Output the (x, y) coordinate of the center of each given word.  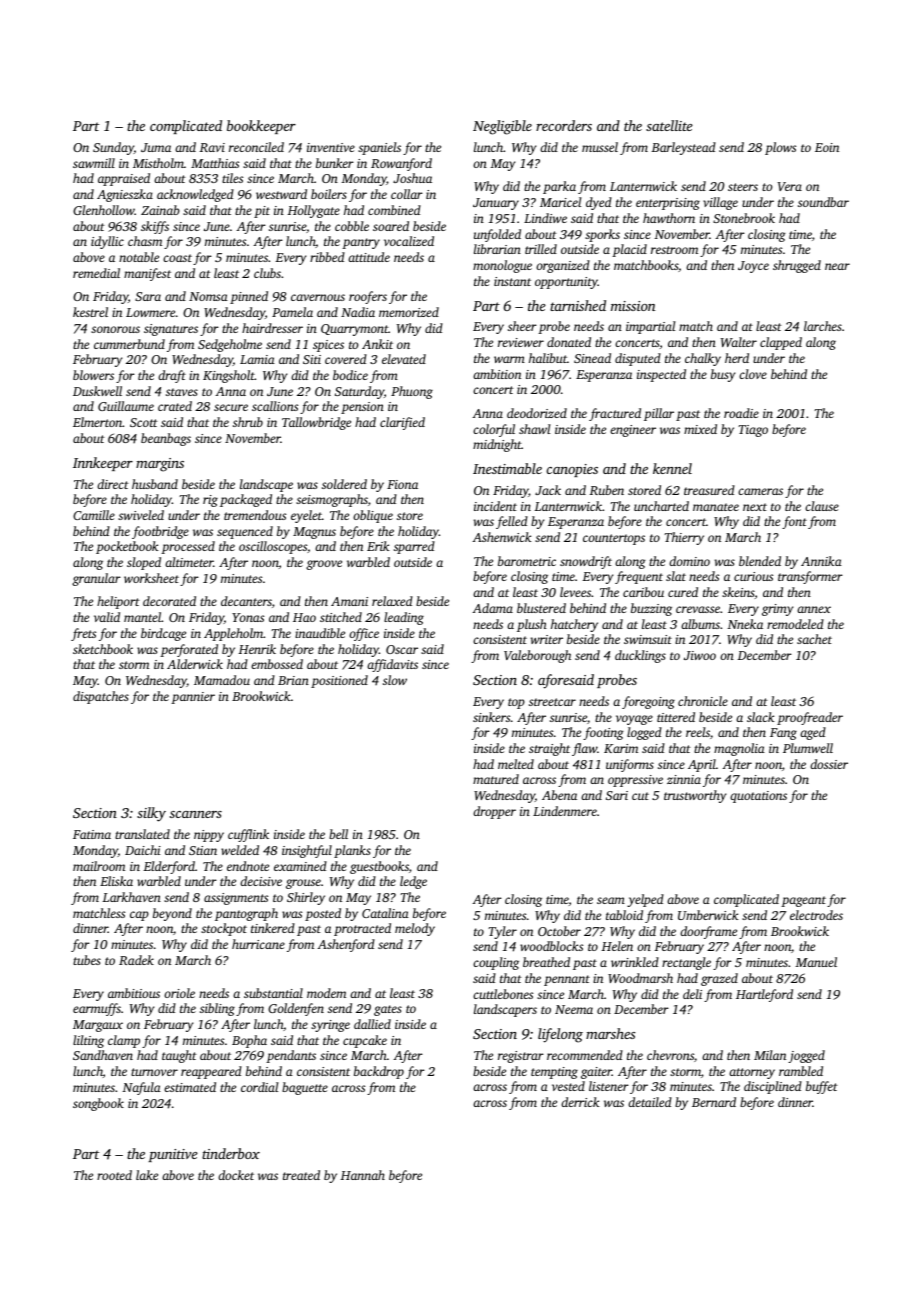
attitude (369, 257)
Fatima (92, 834)
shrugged (797, 266)
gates (388, 1010)
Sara (148, 296)
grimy (777, 610)
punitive (173, 1155)
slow (395, 680)
